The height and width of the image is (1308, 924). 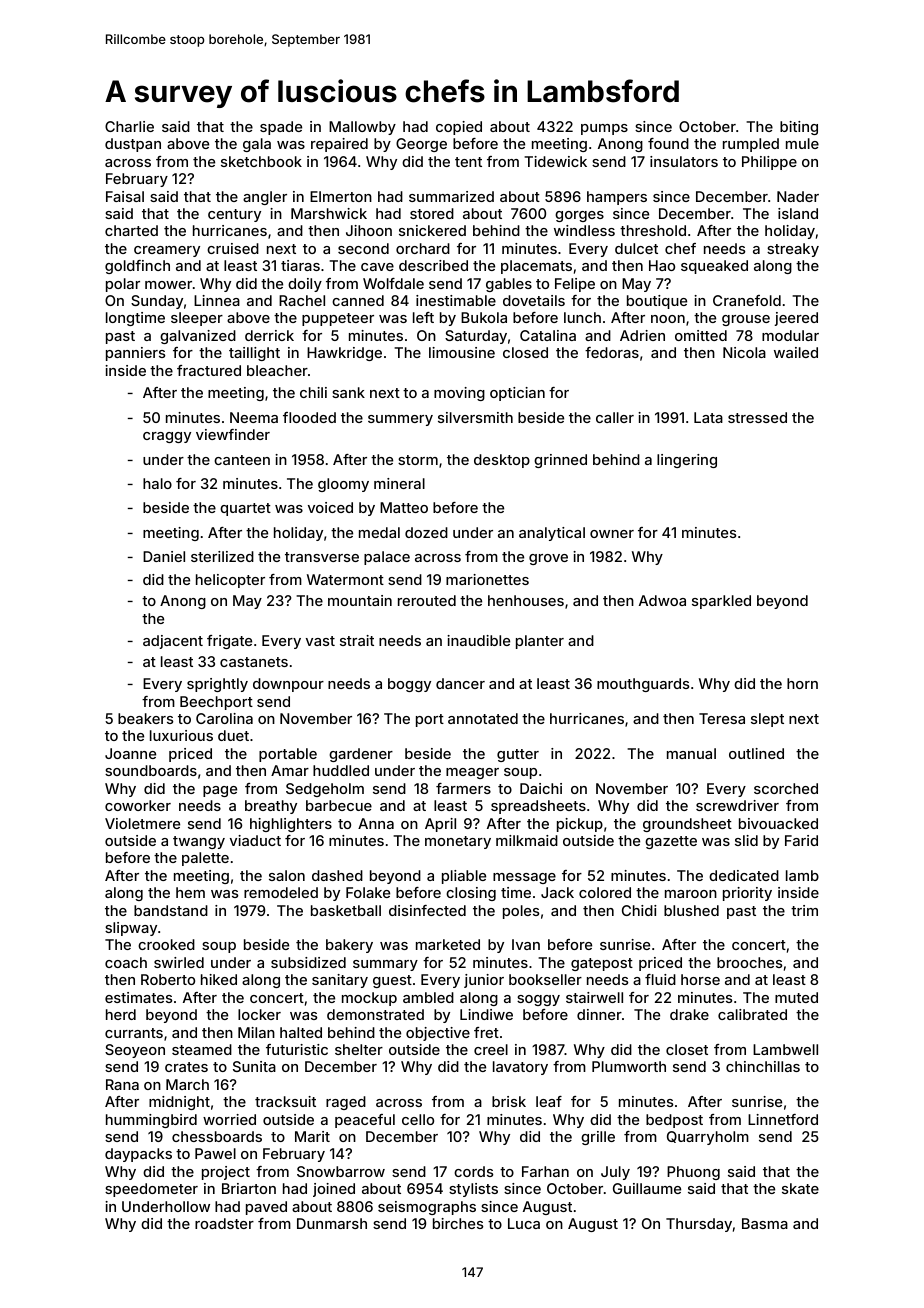 What do you see at coordinates (699, 1225) in the image?
I see `Thursday` at bounding box center [699, 1225].
